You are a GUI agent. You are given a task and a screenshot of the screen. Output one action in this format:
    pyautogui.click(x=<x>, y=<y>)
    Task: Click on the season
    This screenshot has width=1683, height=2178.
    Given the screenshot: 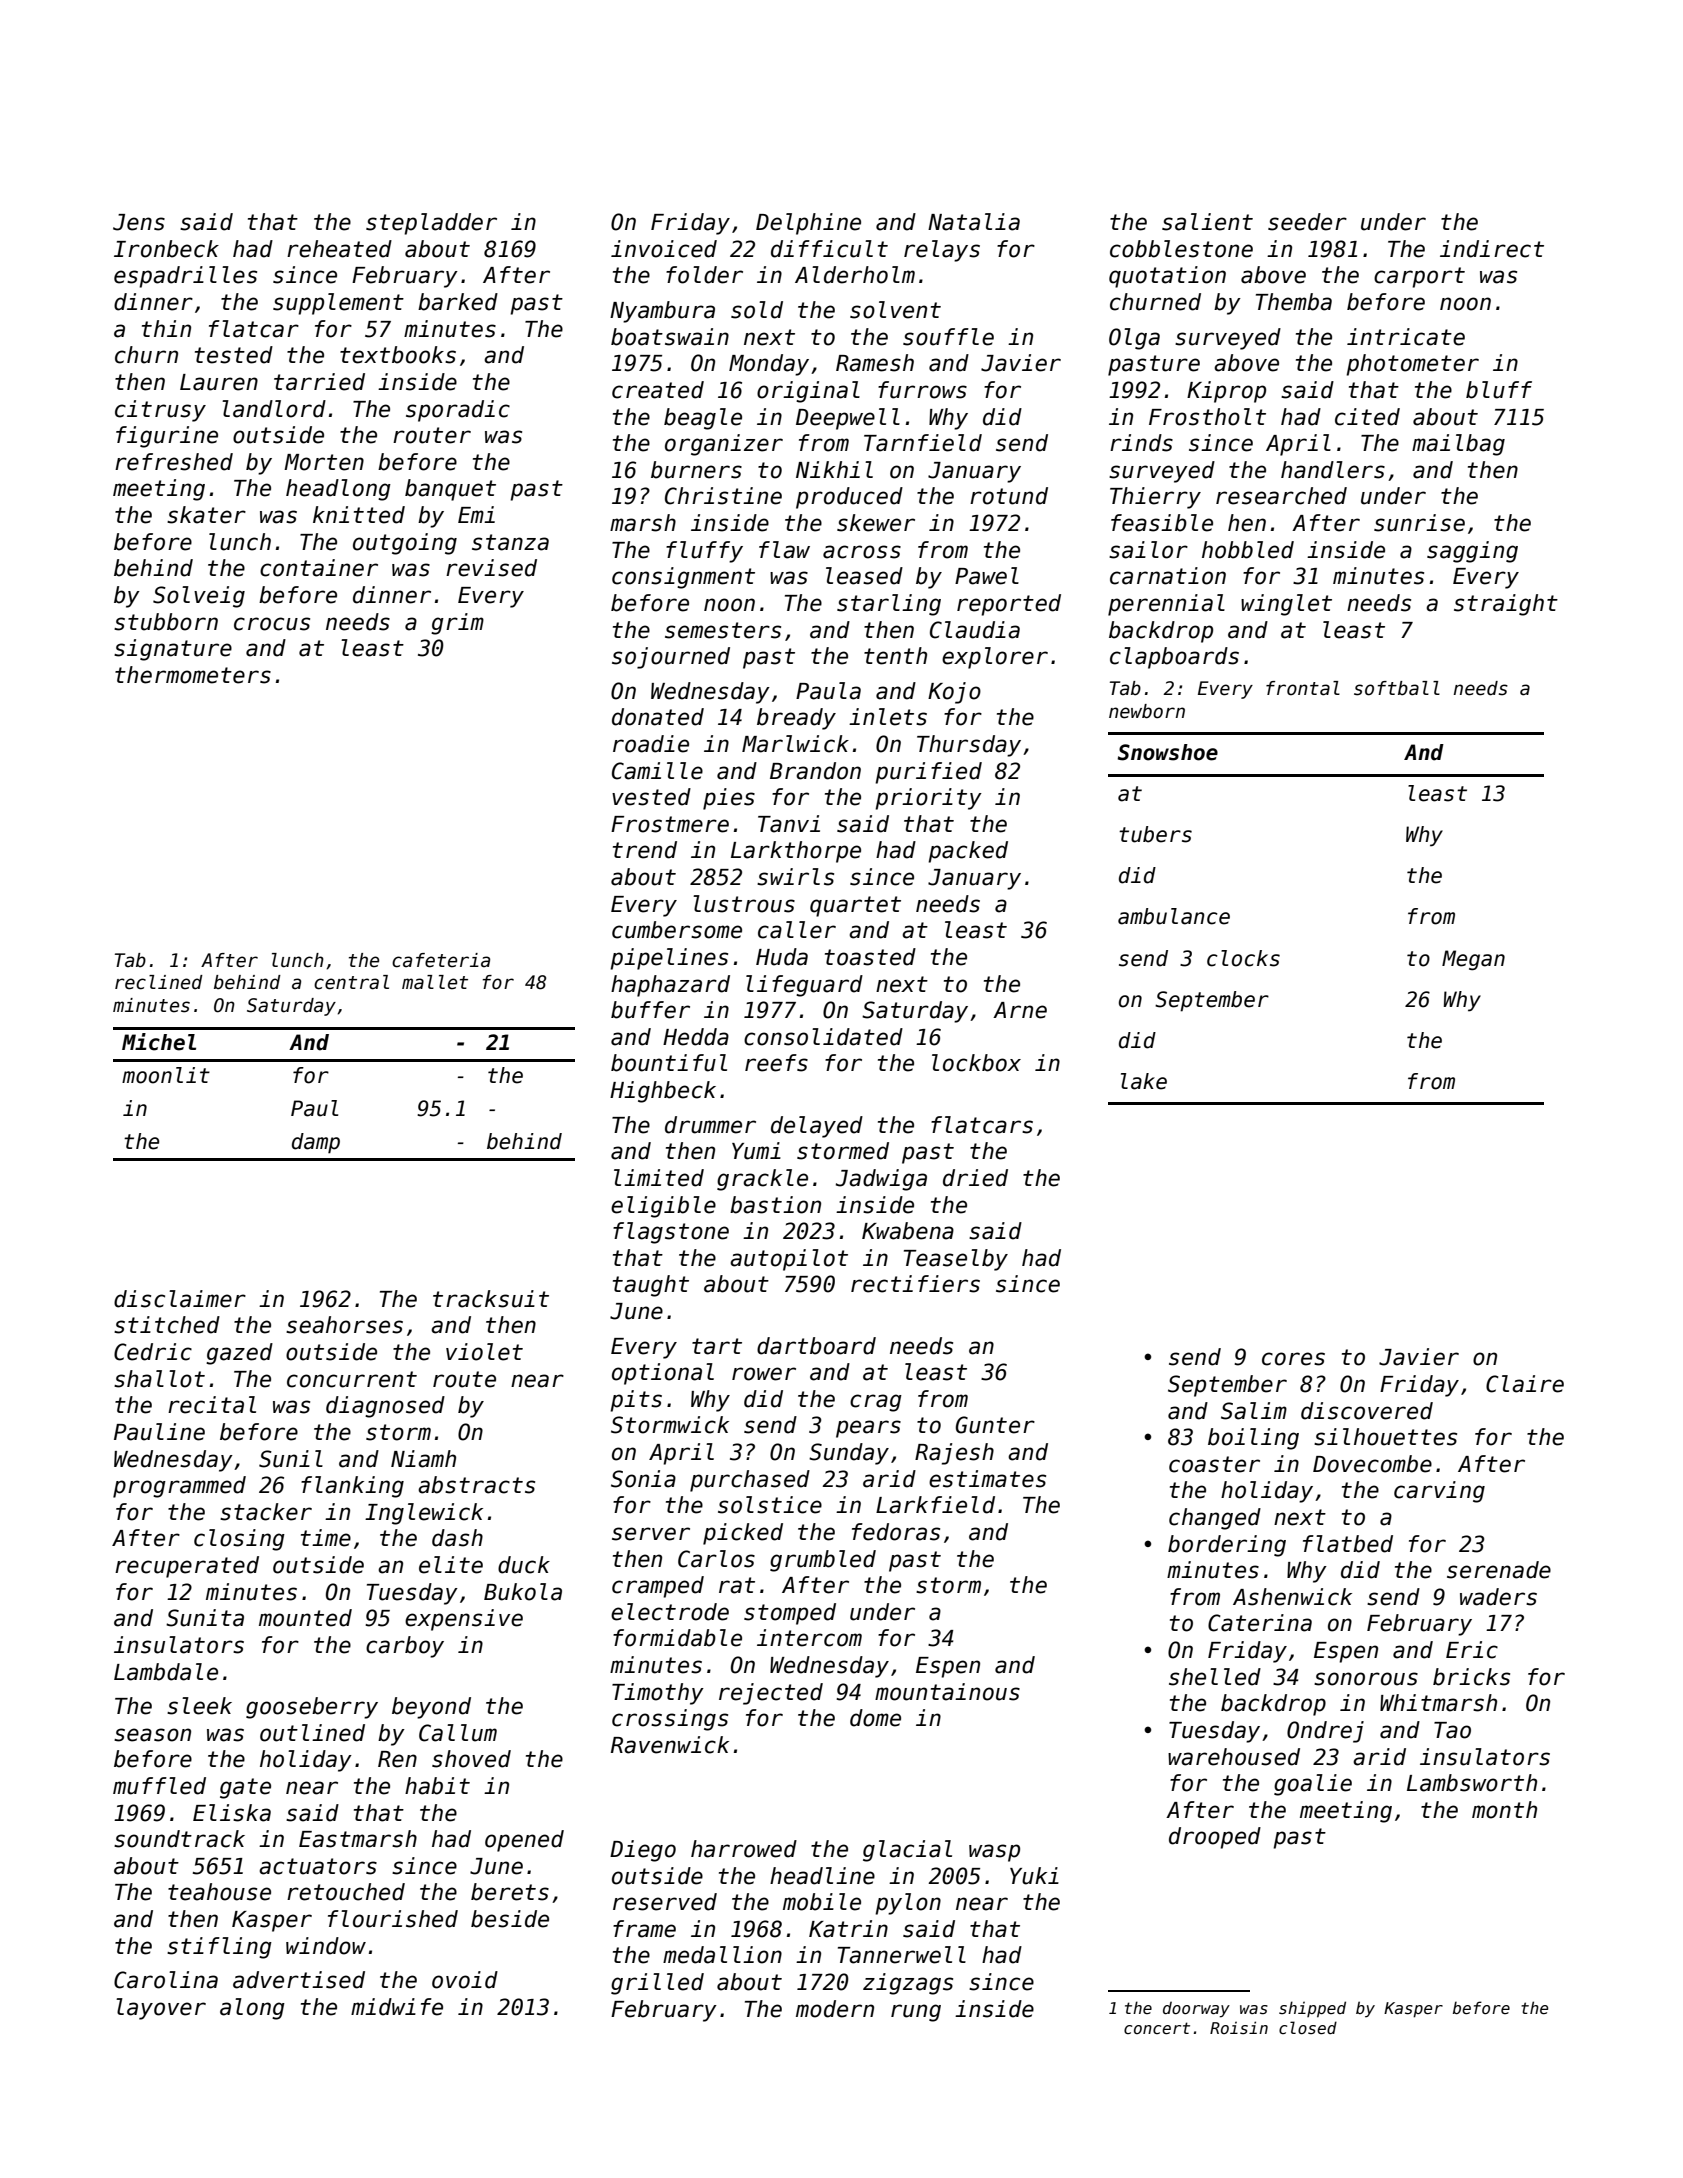 What is the action you would take?
    pyautogui.click(x=152, y=1735)
